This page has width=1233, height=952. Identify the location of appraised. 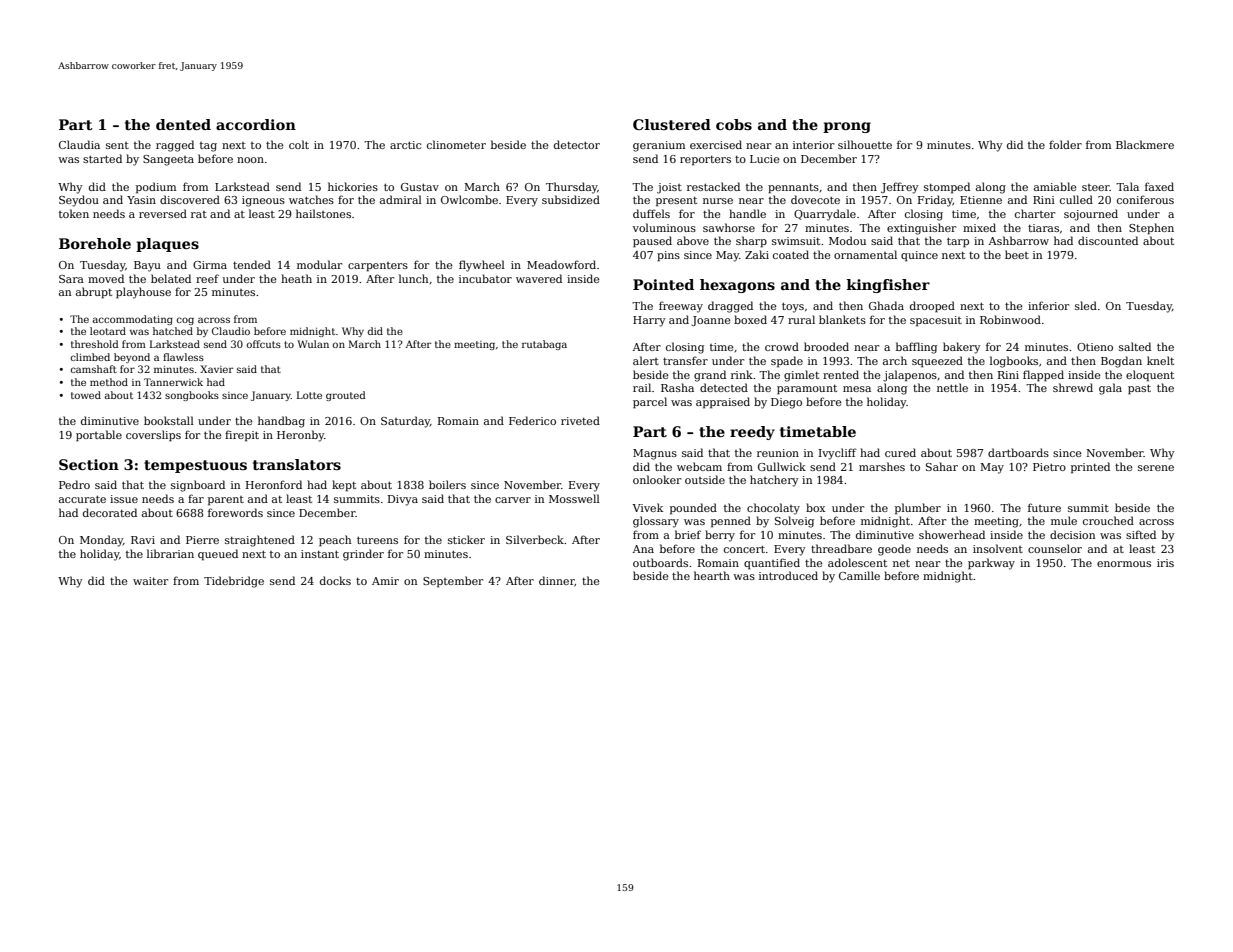
(723, 402).
